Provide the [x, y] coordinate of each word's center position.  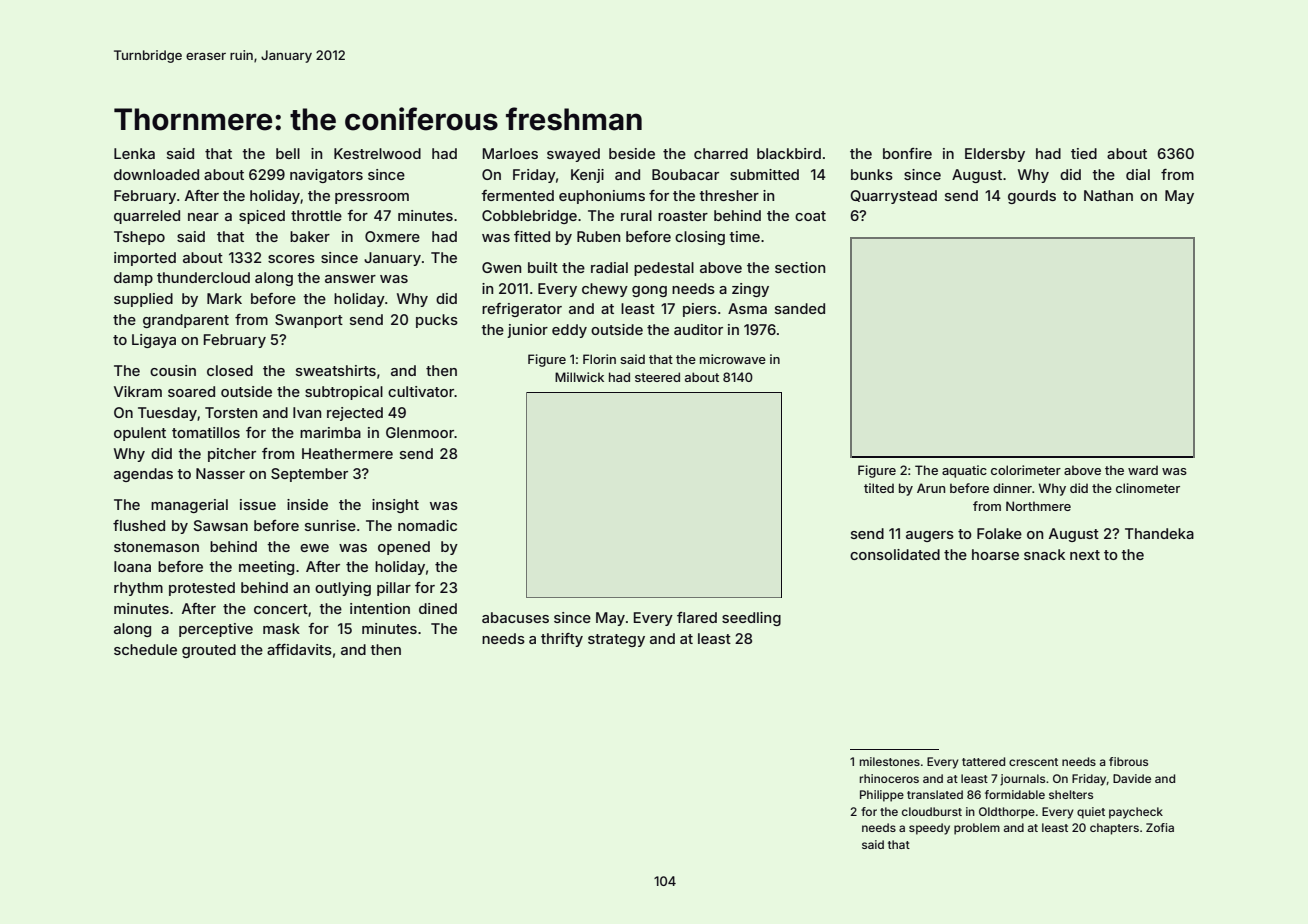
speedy [929, 829]
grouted [209, 651]
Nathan [1108, 195]
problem [977, 829]
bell [288, 153]
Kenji [587, 176]
